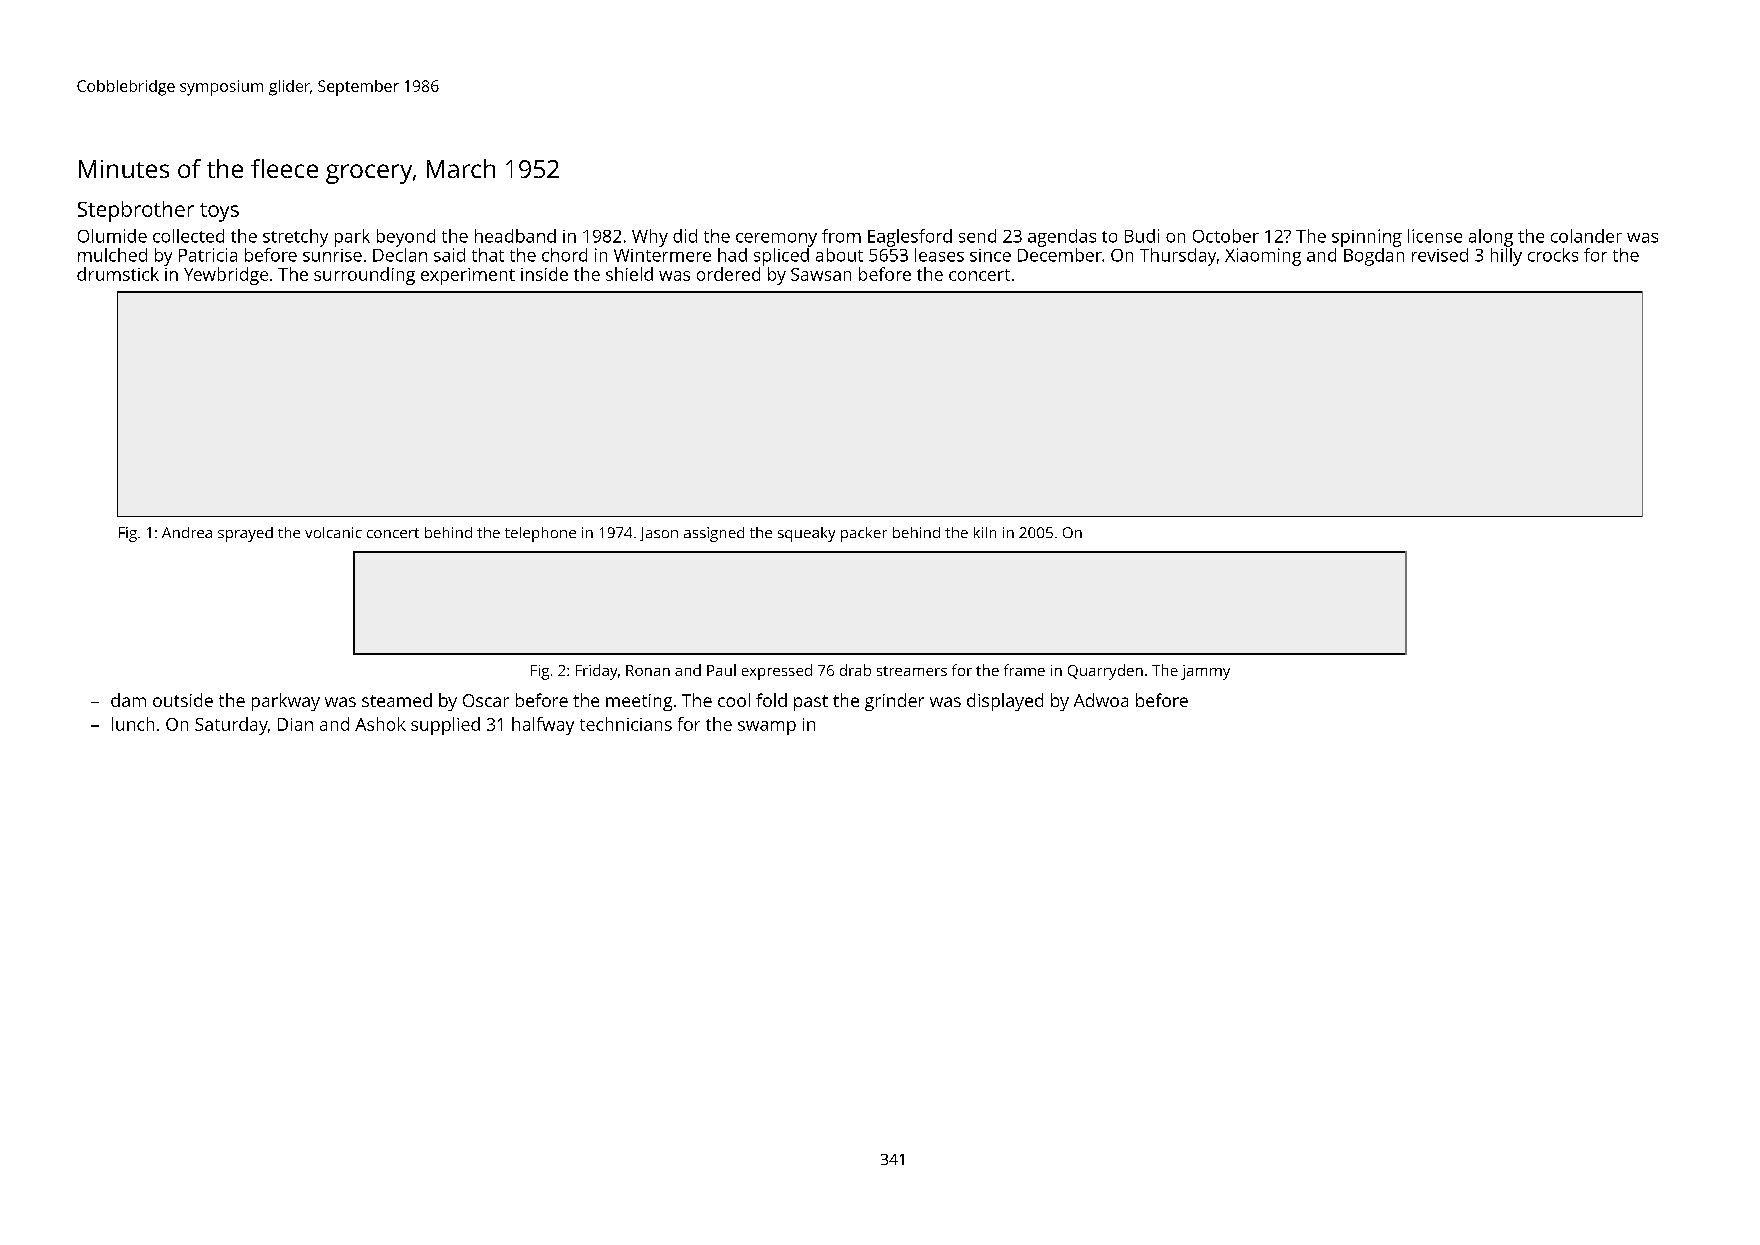  Describe the element at coordinates (806, 534) in the screenshot. I see `squeaky` at that location.
